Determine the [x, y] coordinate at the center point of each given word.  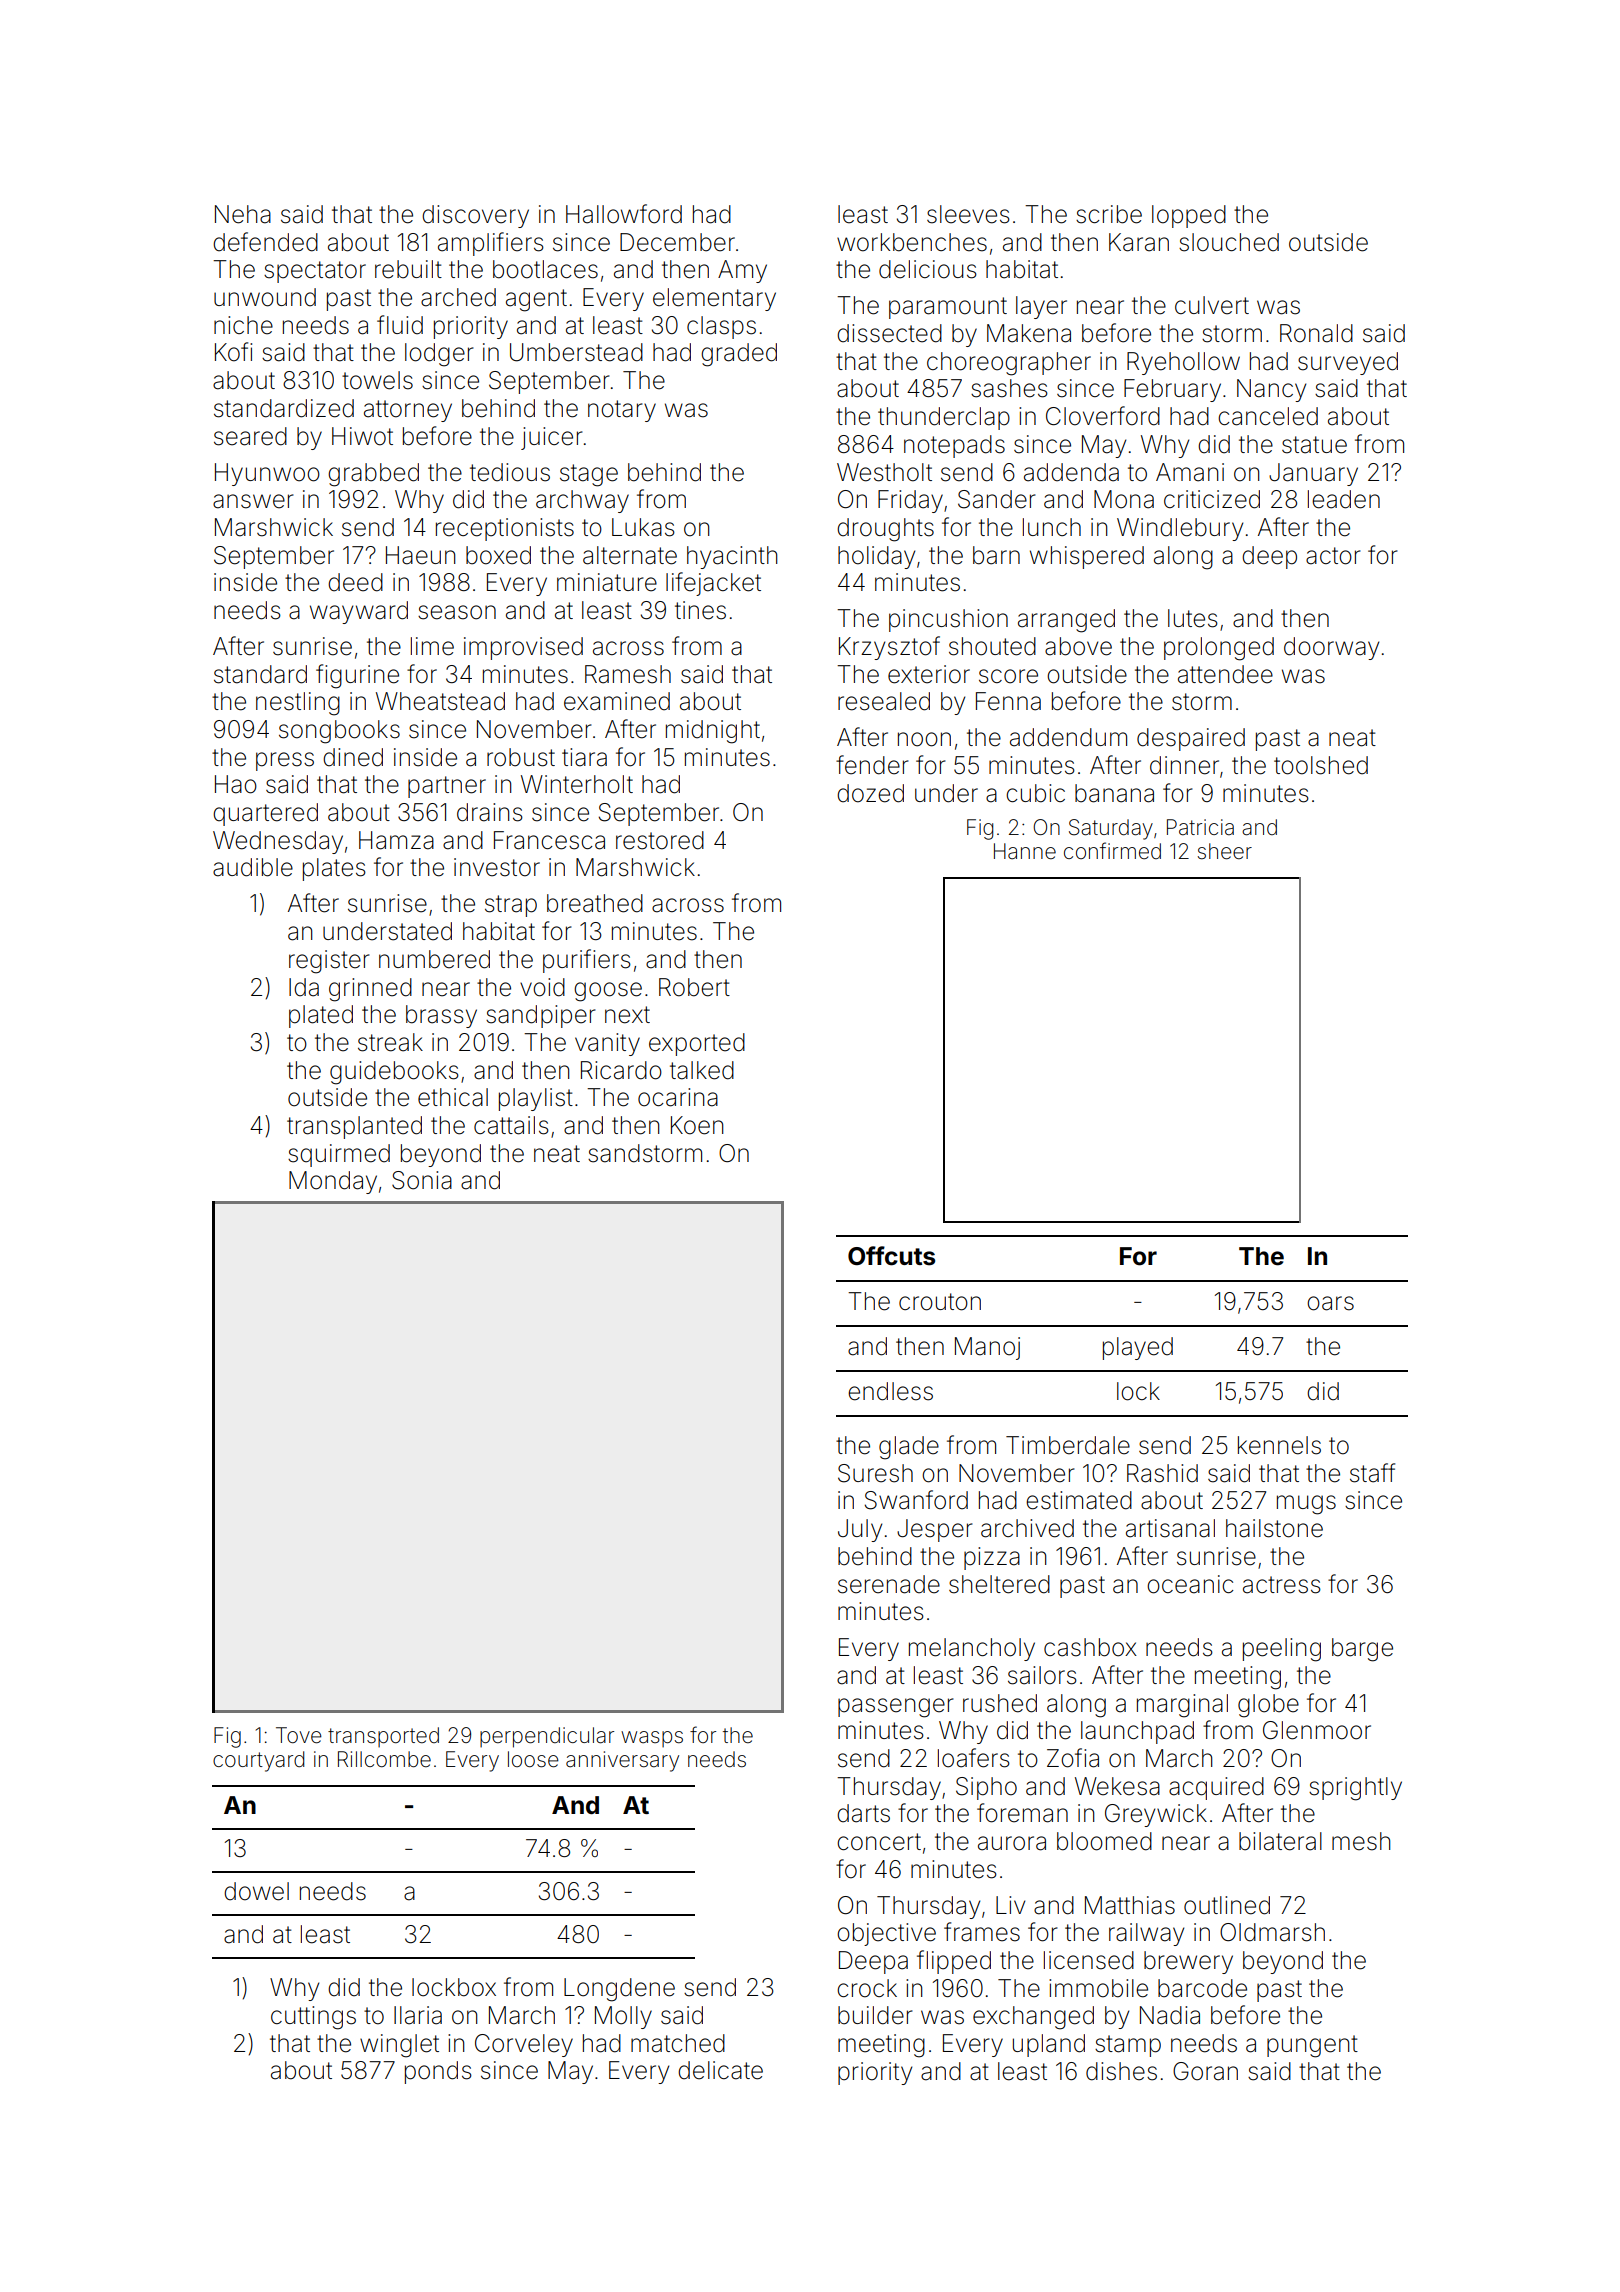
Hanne [1025, 851]
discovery [475, 216]
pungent [1312, 2046]
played [1138, 1348]
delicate [720, 2070]
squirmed [339, 1155]
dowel [256, 1891]
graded [739, 355]
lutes [1193, 618]
